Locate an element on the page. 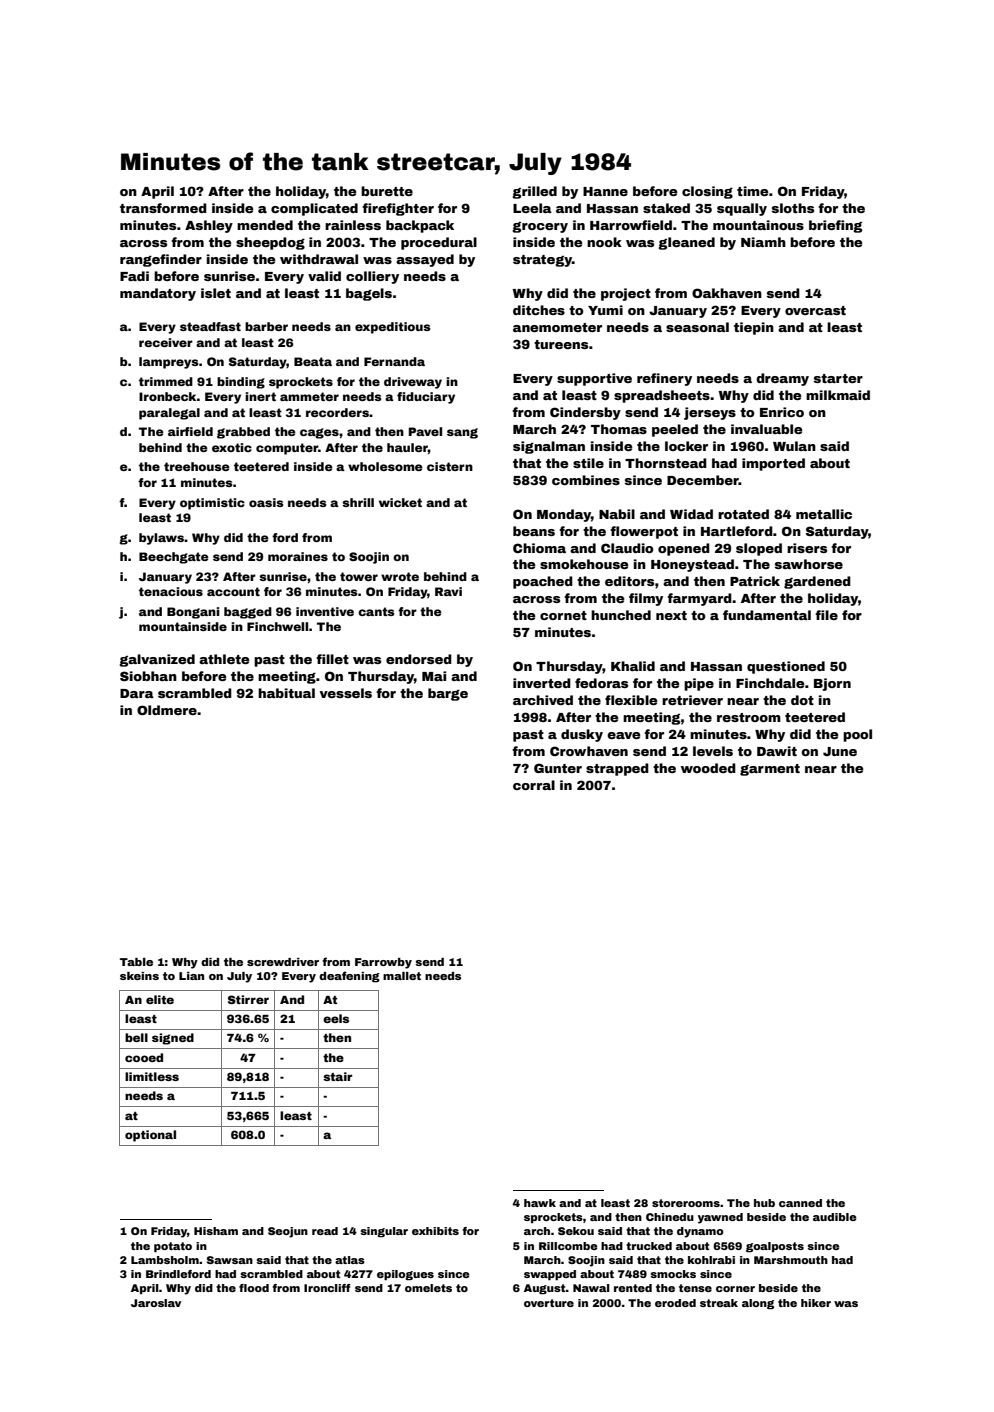 Image resolution: width=994 pixels, height=1412 pixels. smokehouse is located at coordinates (584, 564).
